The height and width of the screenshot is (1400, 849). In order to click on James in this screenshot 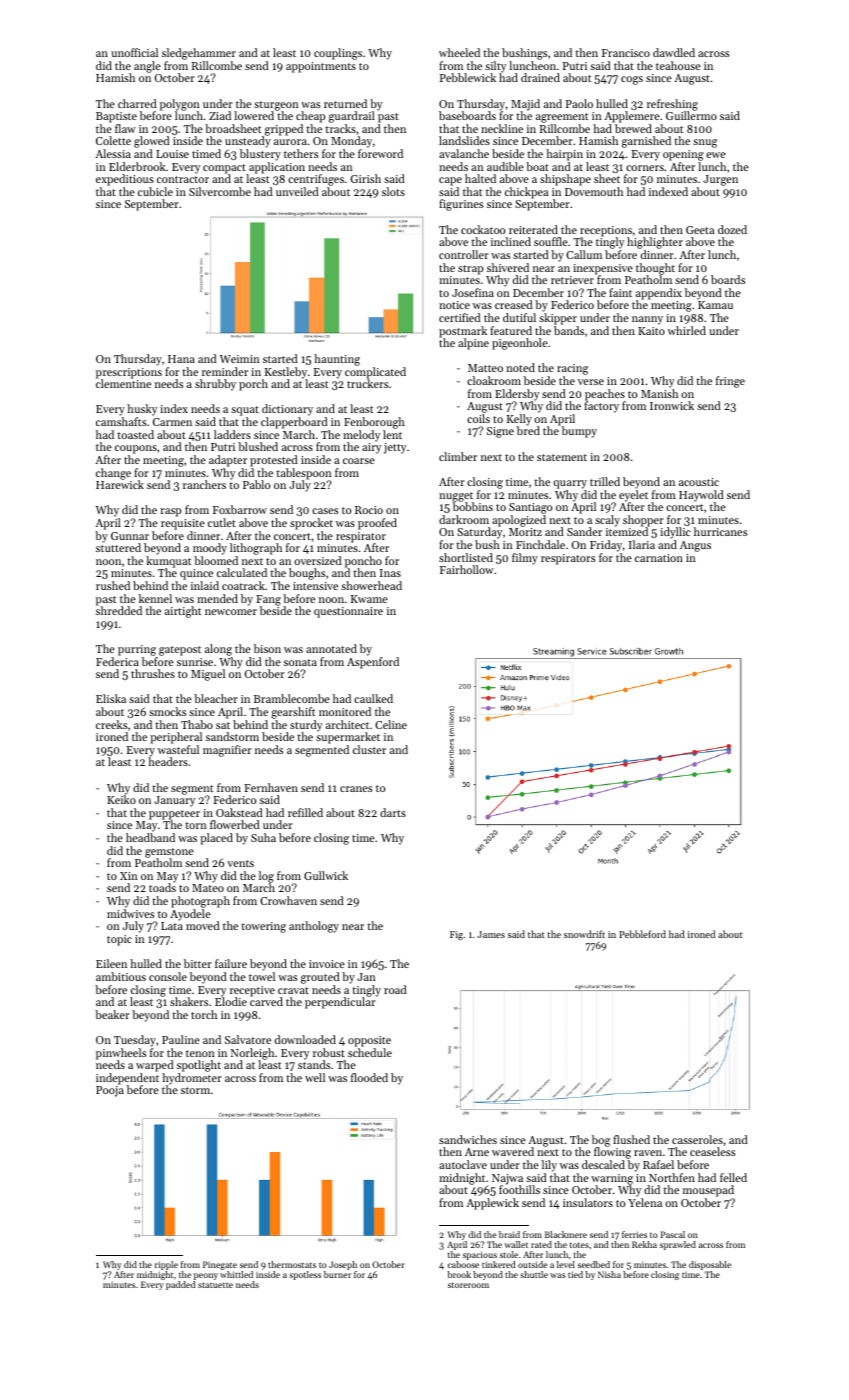, I will do `click(491, 934)`.
